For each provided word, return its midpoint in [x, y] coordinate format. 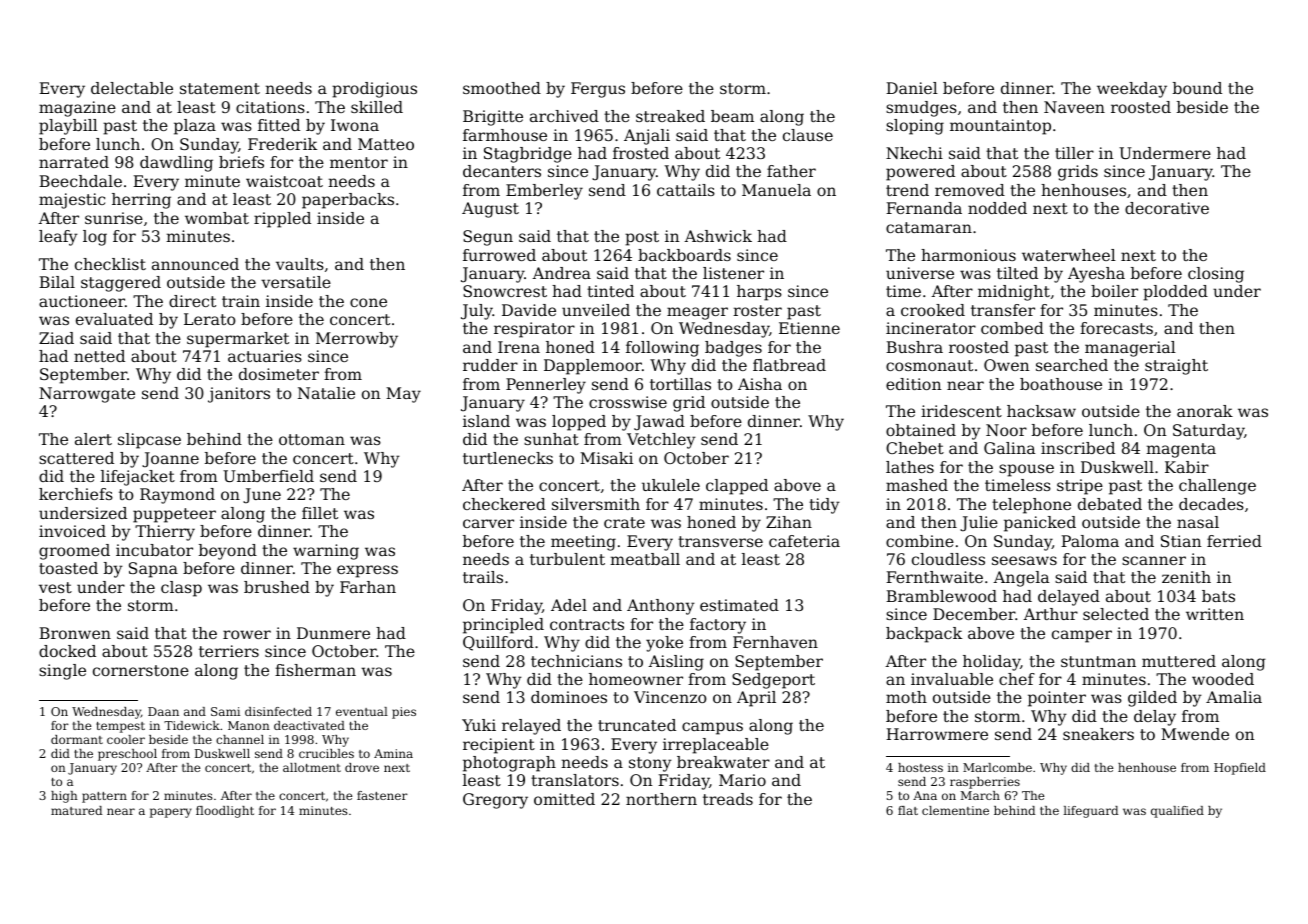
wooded [1223, 679]
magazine [77, 109]
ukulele [671, 485]
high [64, 797]
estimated [739, 605]
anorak [1205, 411]
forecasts [1116, 328]
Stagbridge [528, 155]
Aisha [760, 384]
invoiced [72, 531]
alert [93, 439]
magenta [1181, 450]
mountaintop [1000, 127]
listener [733, 273]
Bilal [57, 282]
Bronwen [75, 633]
